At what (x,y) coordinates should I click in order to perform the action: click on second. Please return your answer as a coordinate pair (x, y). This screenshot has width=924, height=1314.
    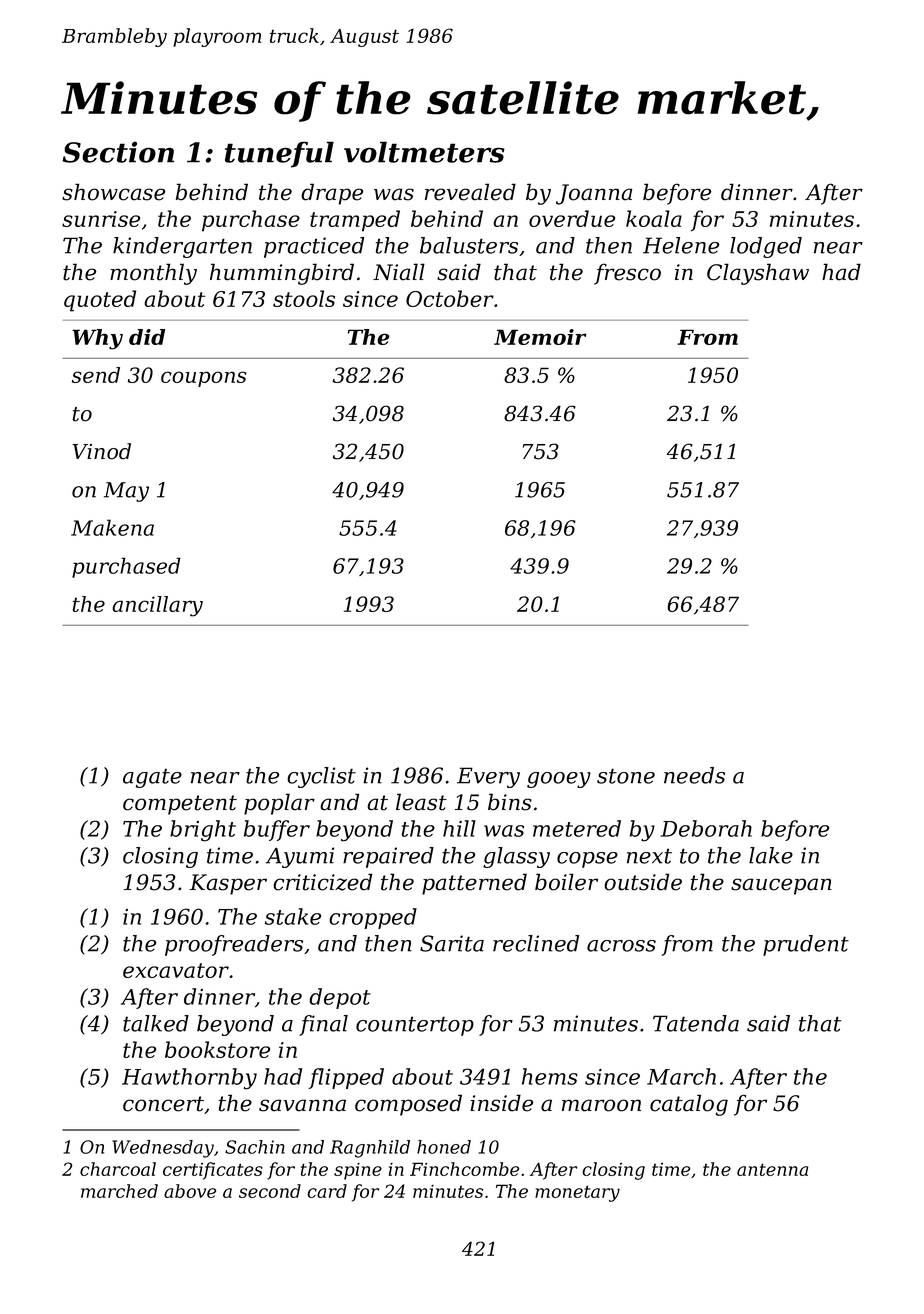
    Looking at the image, I should click on (270, 1191).
